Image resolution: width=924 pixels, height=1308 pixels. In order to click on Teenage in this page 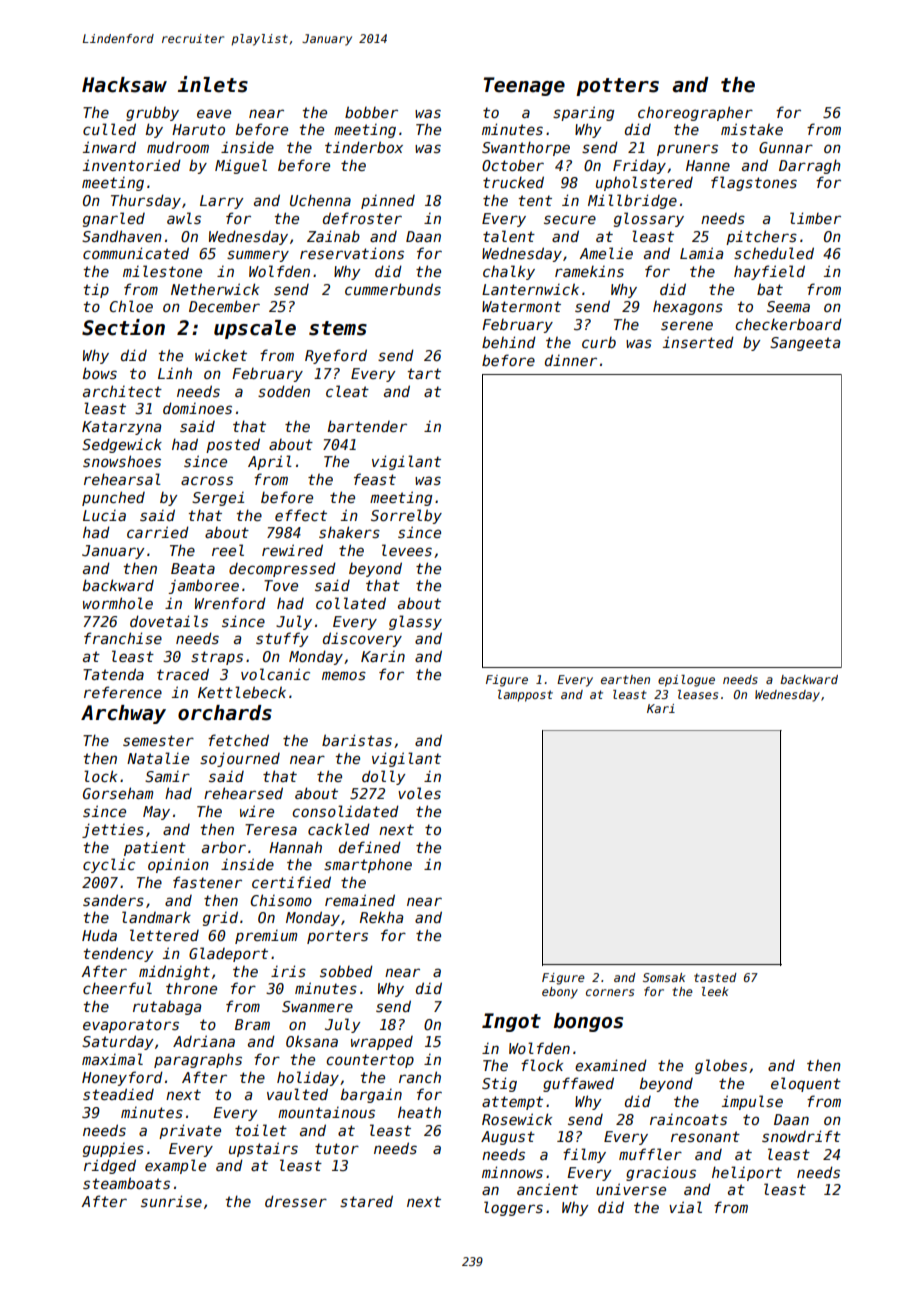, I will do `click(524, 86)`.
